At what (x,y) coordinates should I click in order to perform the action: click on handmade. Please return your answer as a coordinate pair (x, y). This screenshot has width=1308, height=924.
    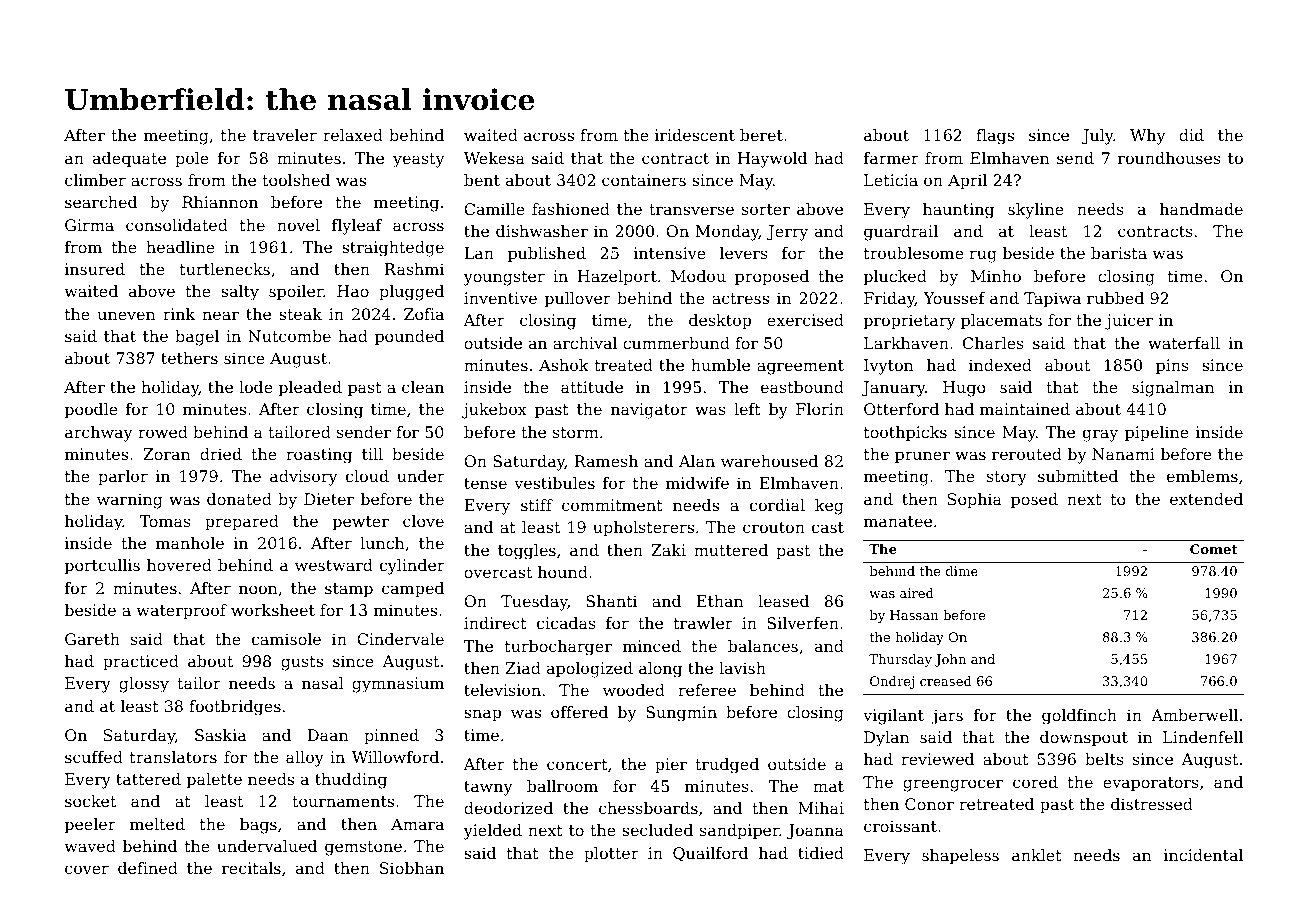
    Looking at the image, I should click on (1201, 209).
